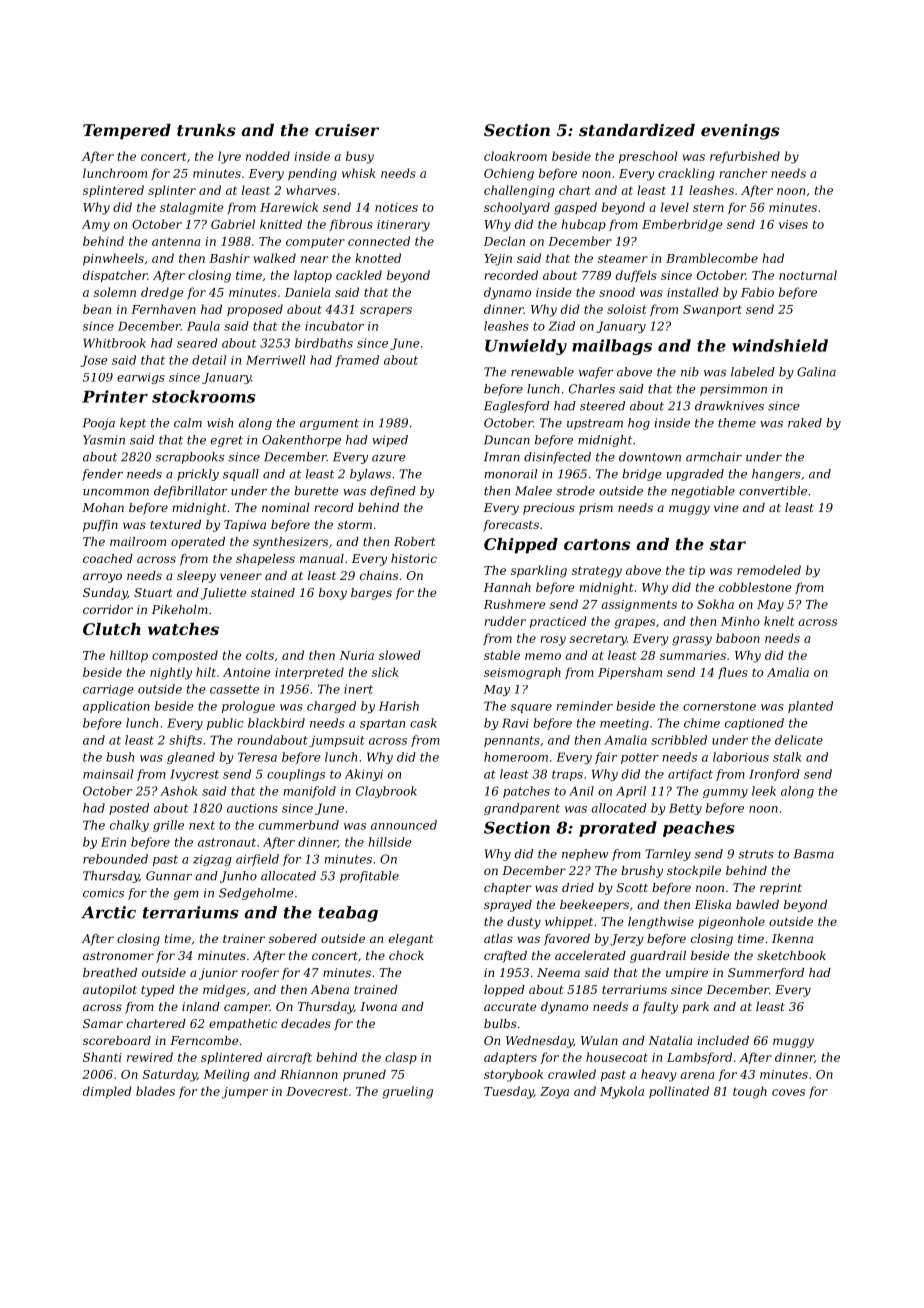 This page has height=1308, width=924. I want to click on auctions, so click(252, 808).
